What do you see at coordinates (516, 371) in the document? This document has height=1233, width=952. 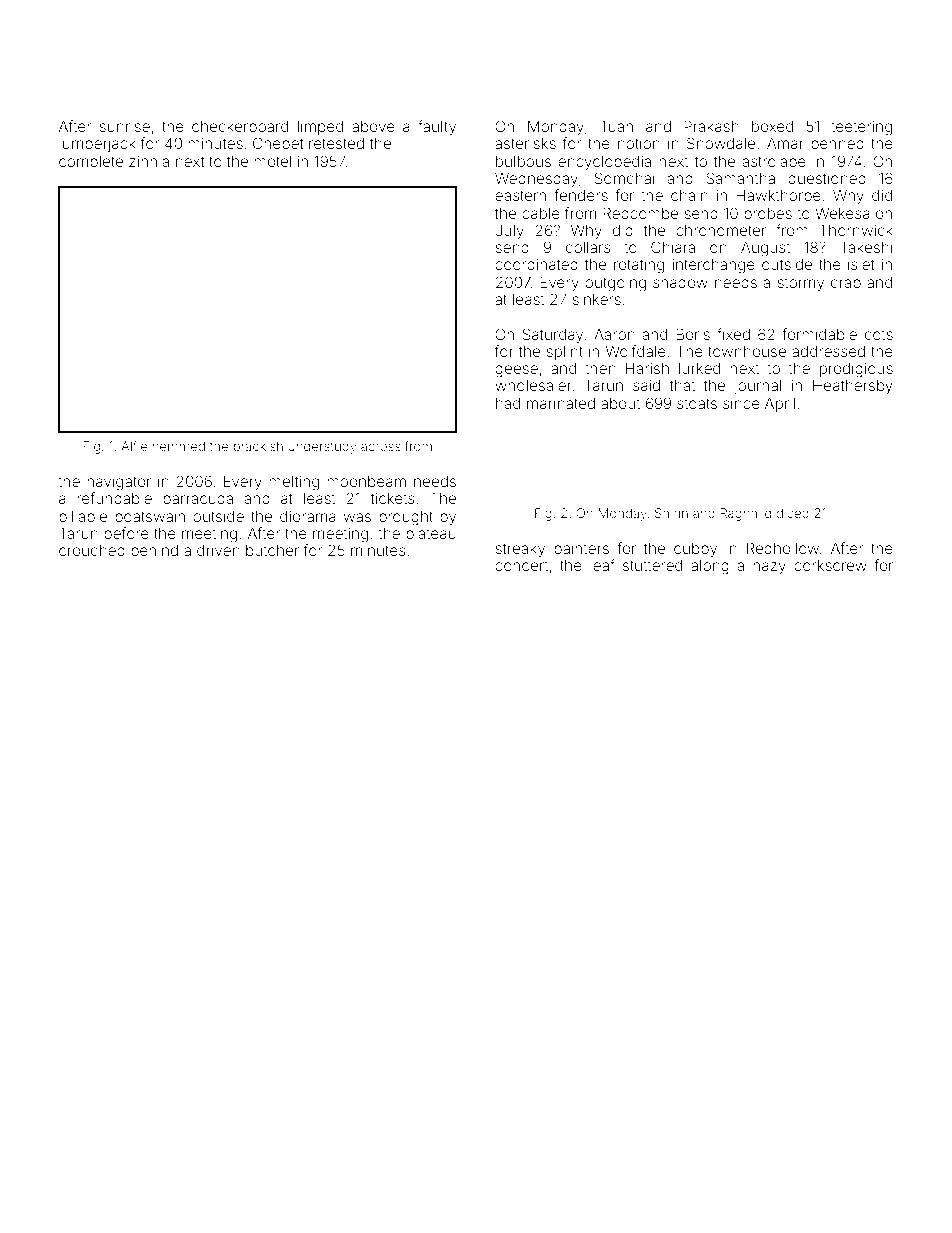 I see `geese` at bounding box center [516, 371].
